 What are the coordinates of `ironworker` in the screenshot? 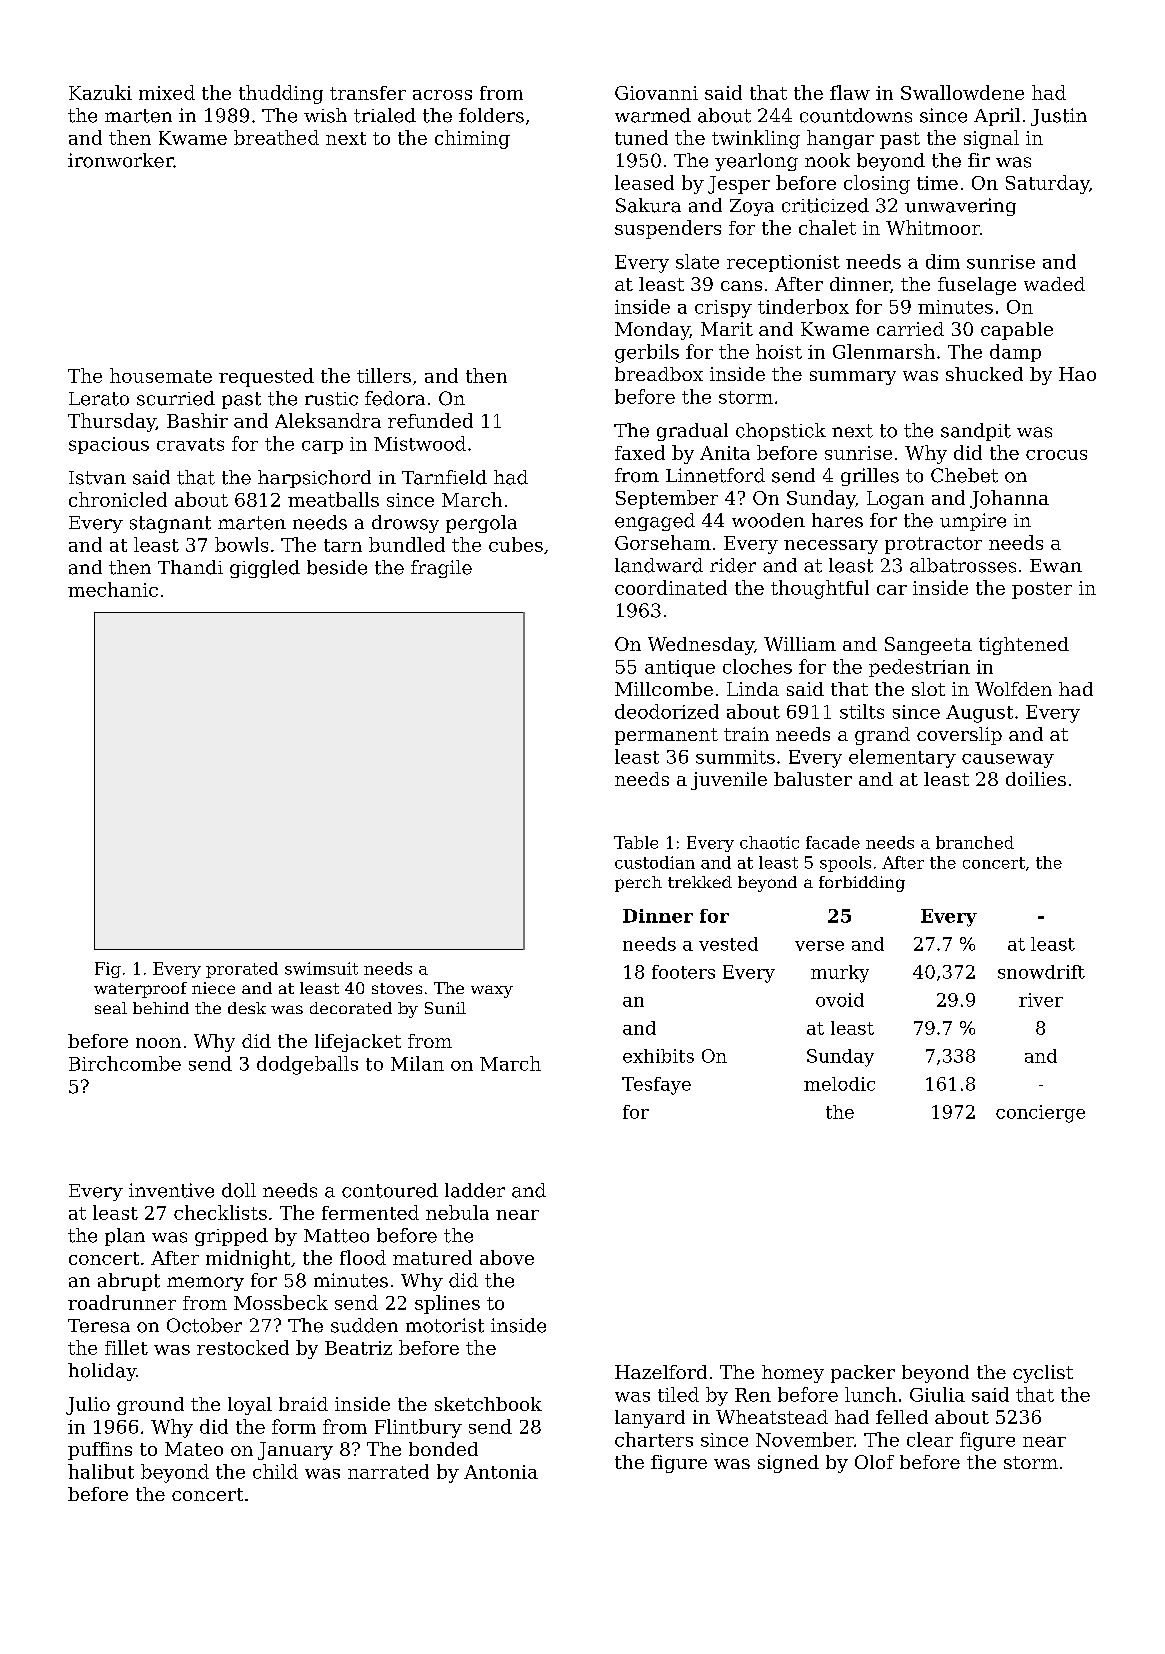 It's located at (120, 160).
